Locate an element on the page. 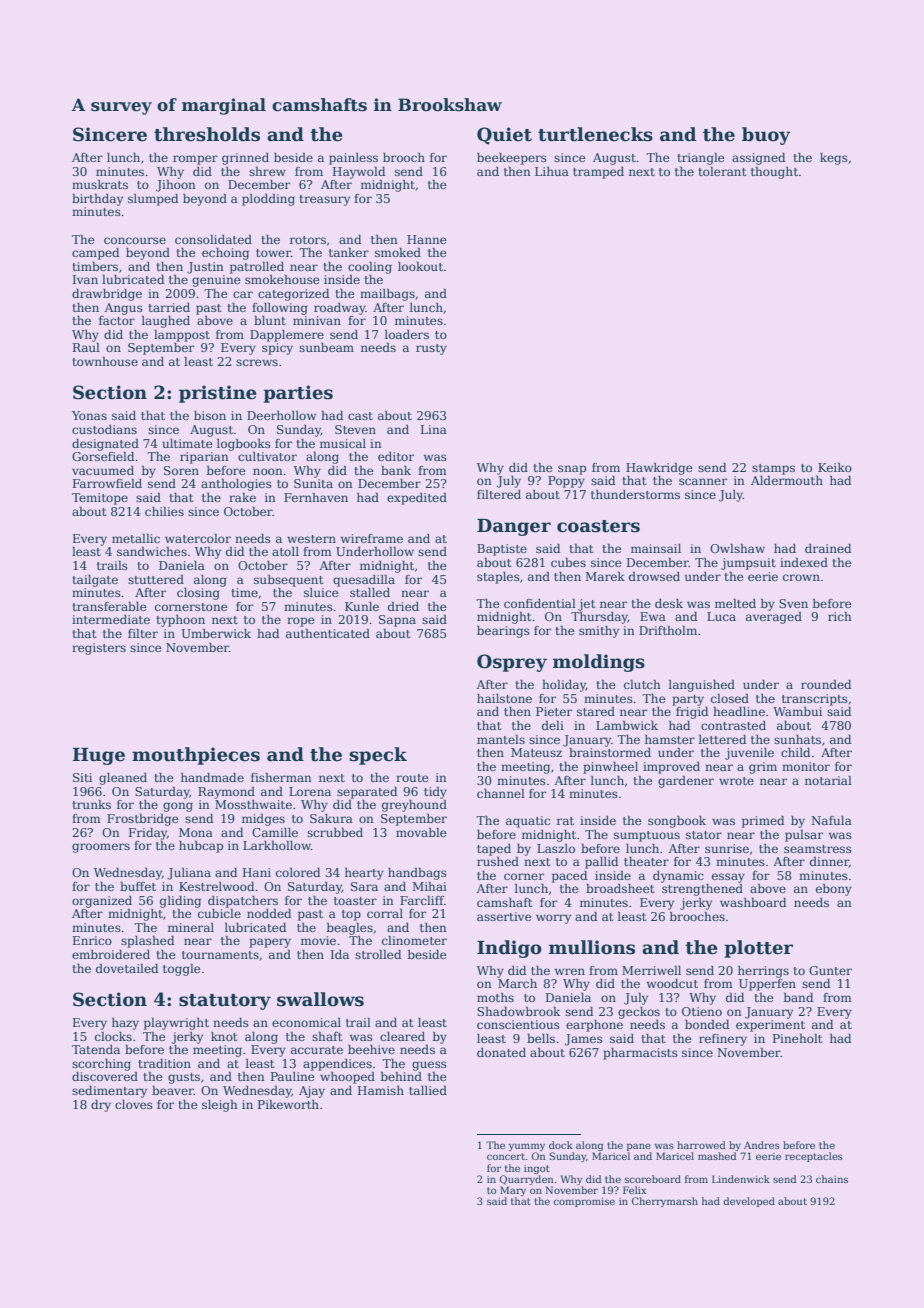  thresholds is located at coordinates (207, 134).
